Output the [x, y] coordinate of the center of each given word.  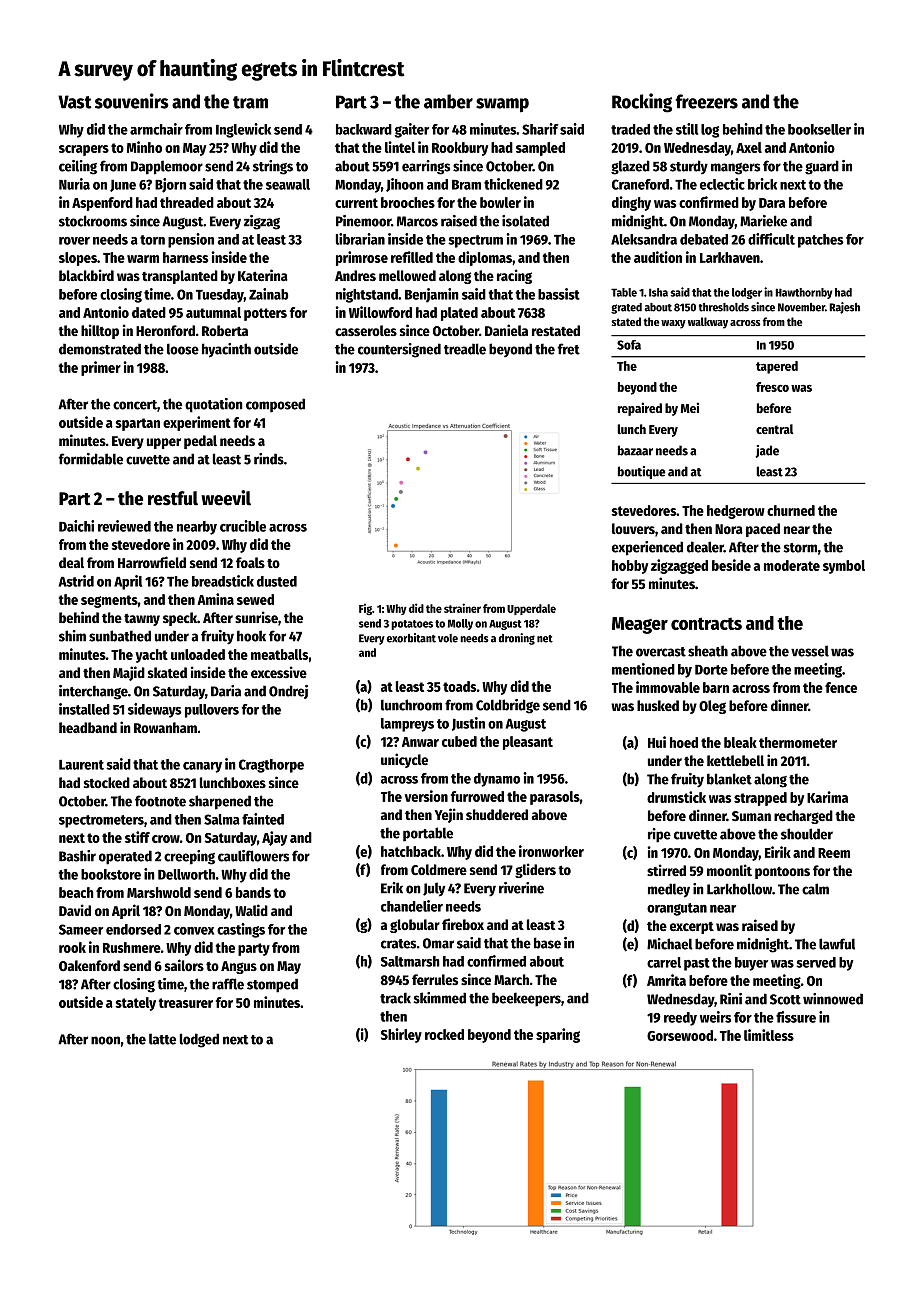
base [547, 943]
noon [105, 1040]
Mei [690, 407]
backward [364, 129]
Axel [749, 147]
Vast [75, 102]
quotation [214, 405]
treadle [465, 349]
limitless [769, 1035]
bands [253, 892]
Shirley [401, 1035]
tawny [142, 620]
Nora [729, 529]
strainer [462, 608]
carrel [664, 962]
